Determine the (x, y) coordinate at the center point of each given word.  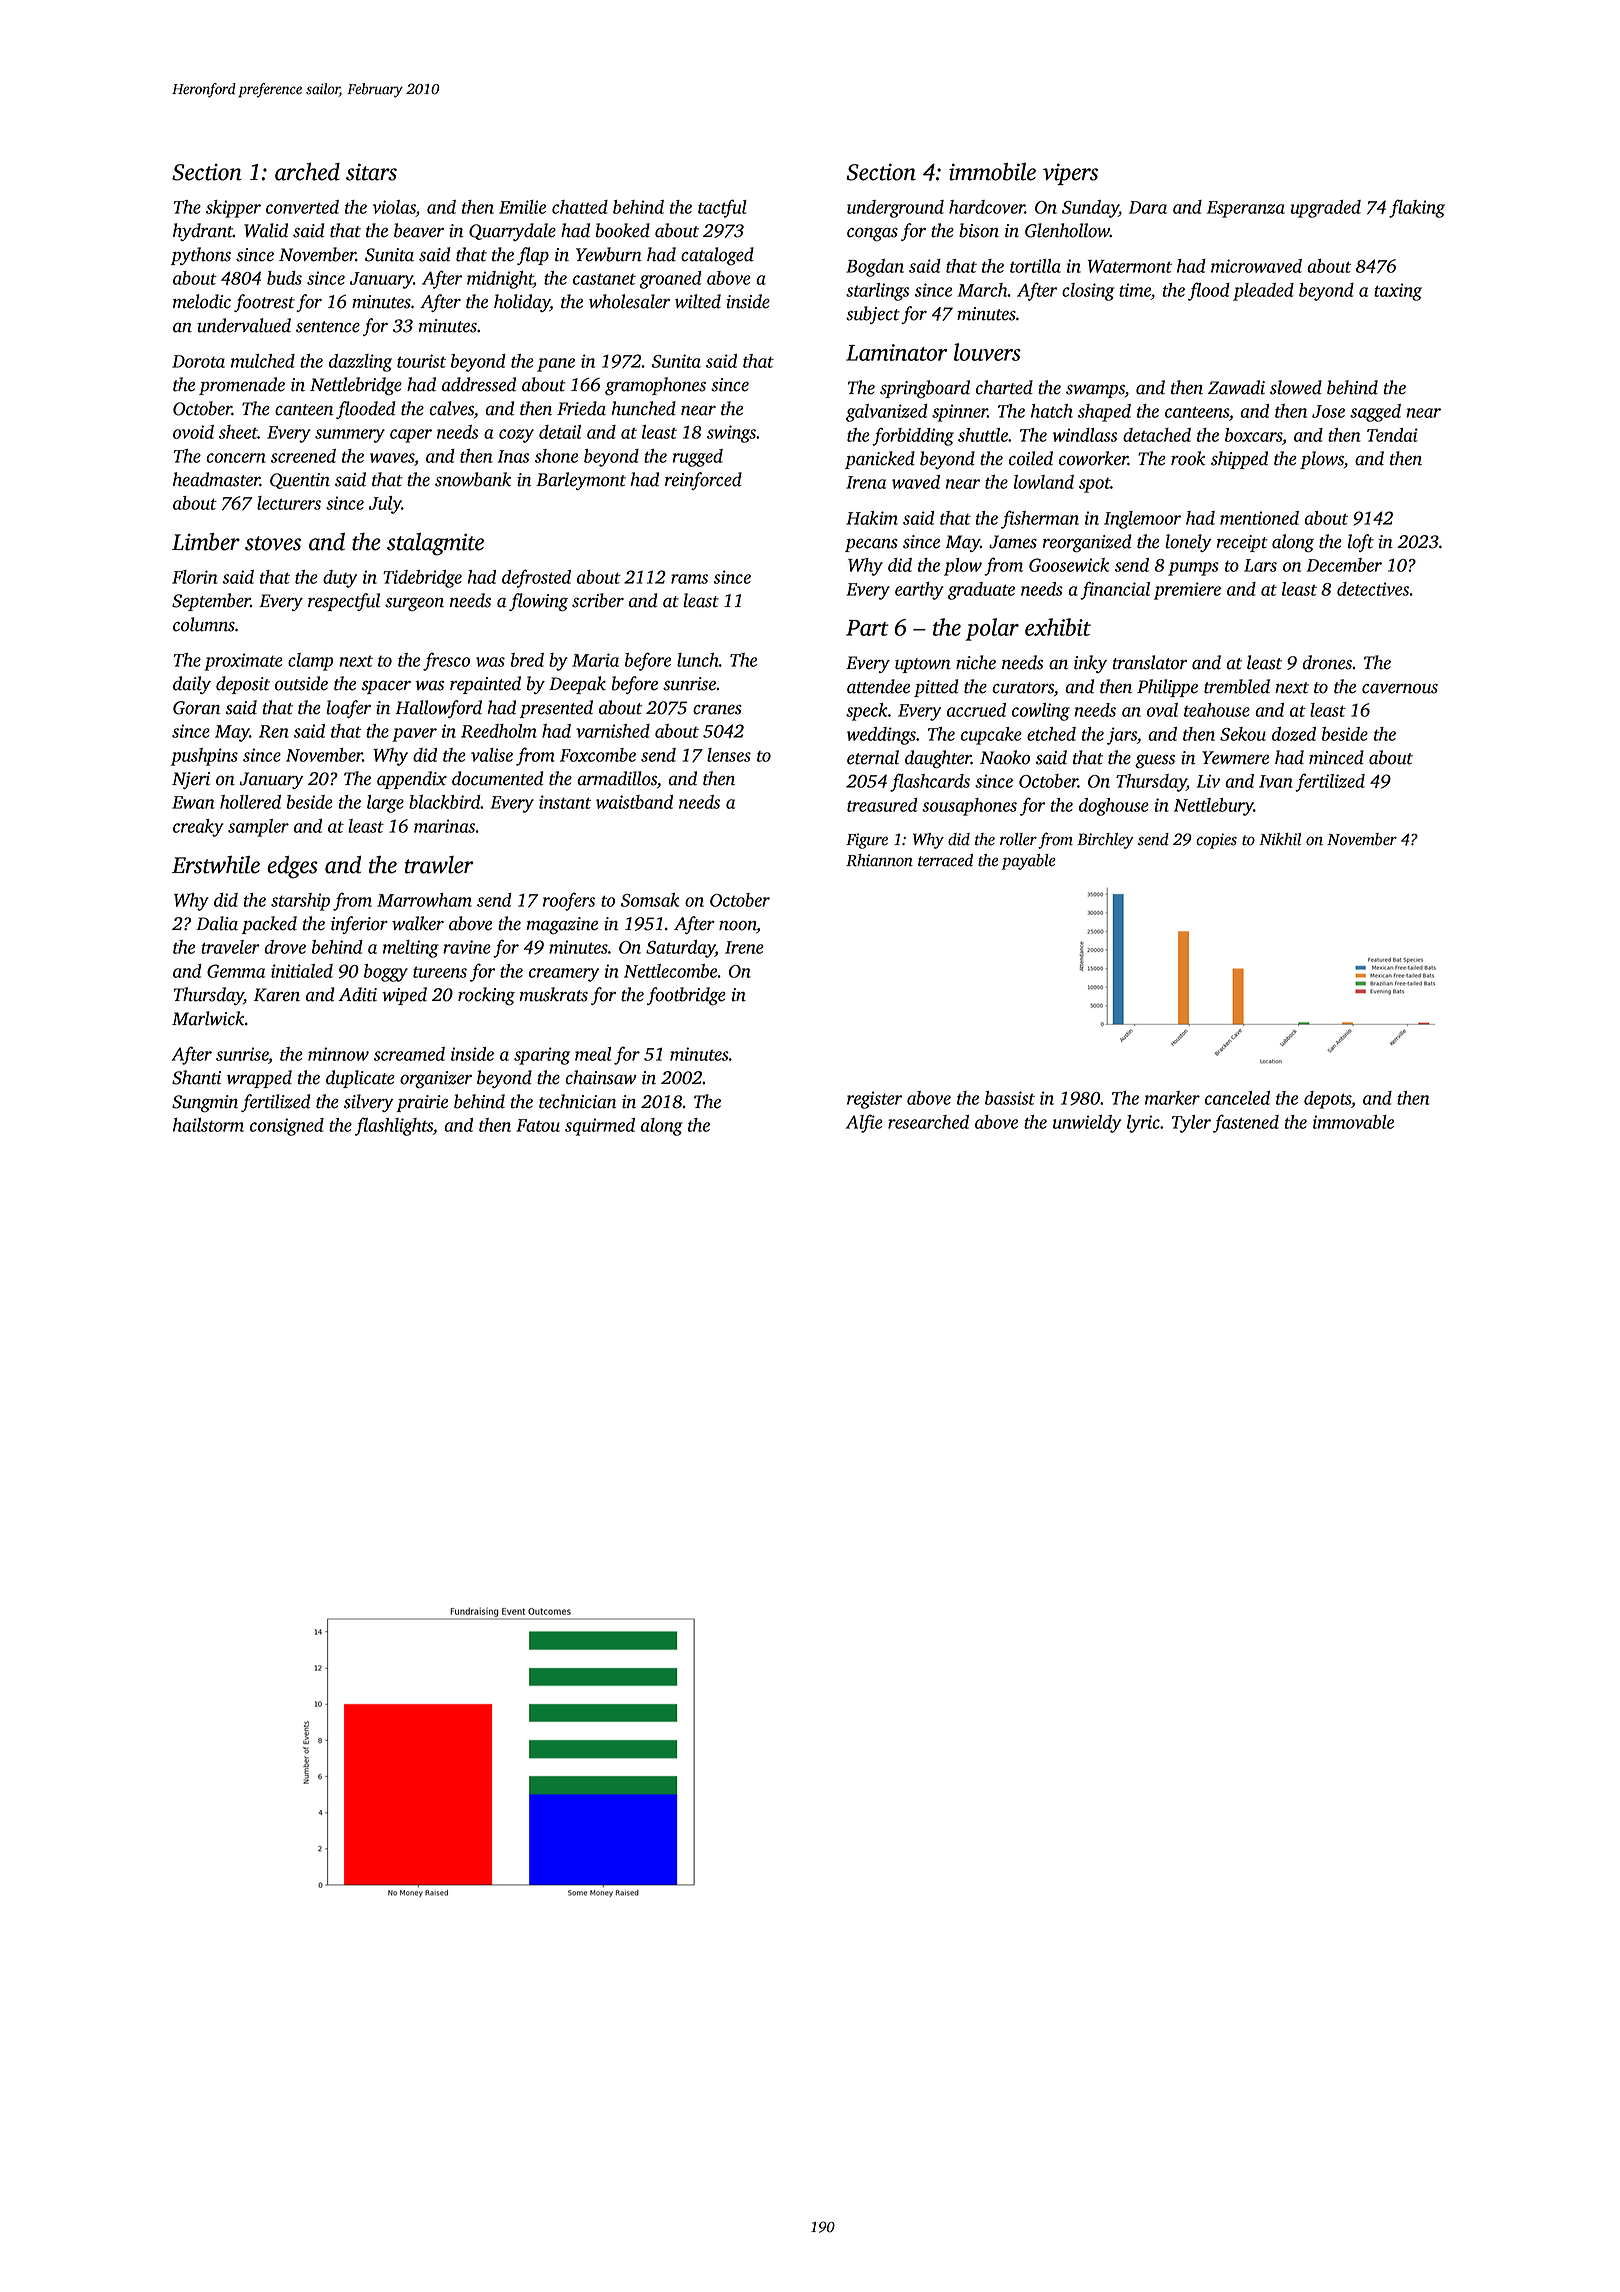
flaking (1417, 208)
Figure (867, 841)
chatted (580, 207)
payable (1029, 862)
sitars (371, 172)
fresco (446, 661)
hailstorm (208, 1125)
